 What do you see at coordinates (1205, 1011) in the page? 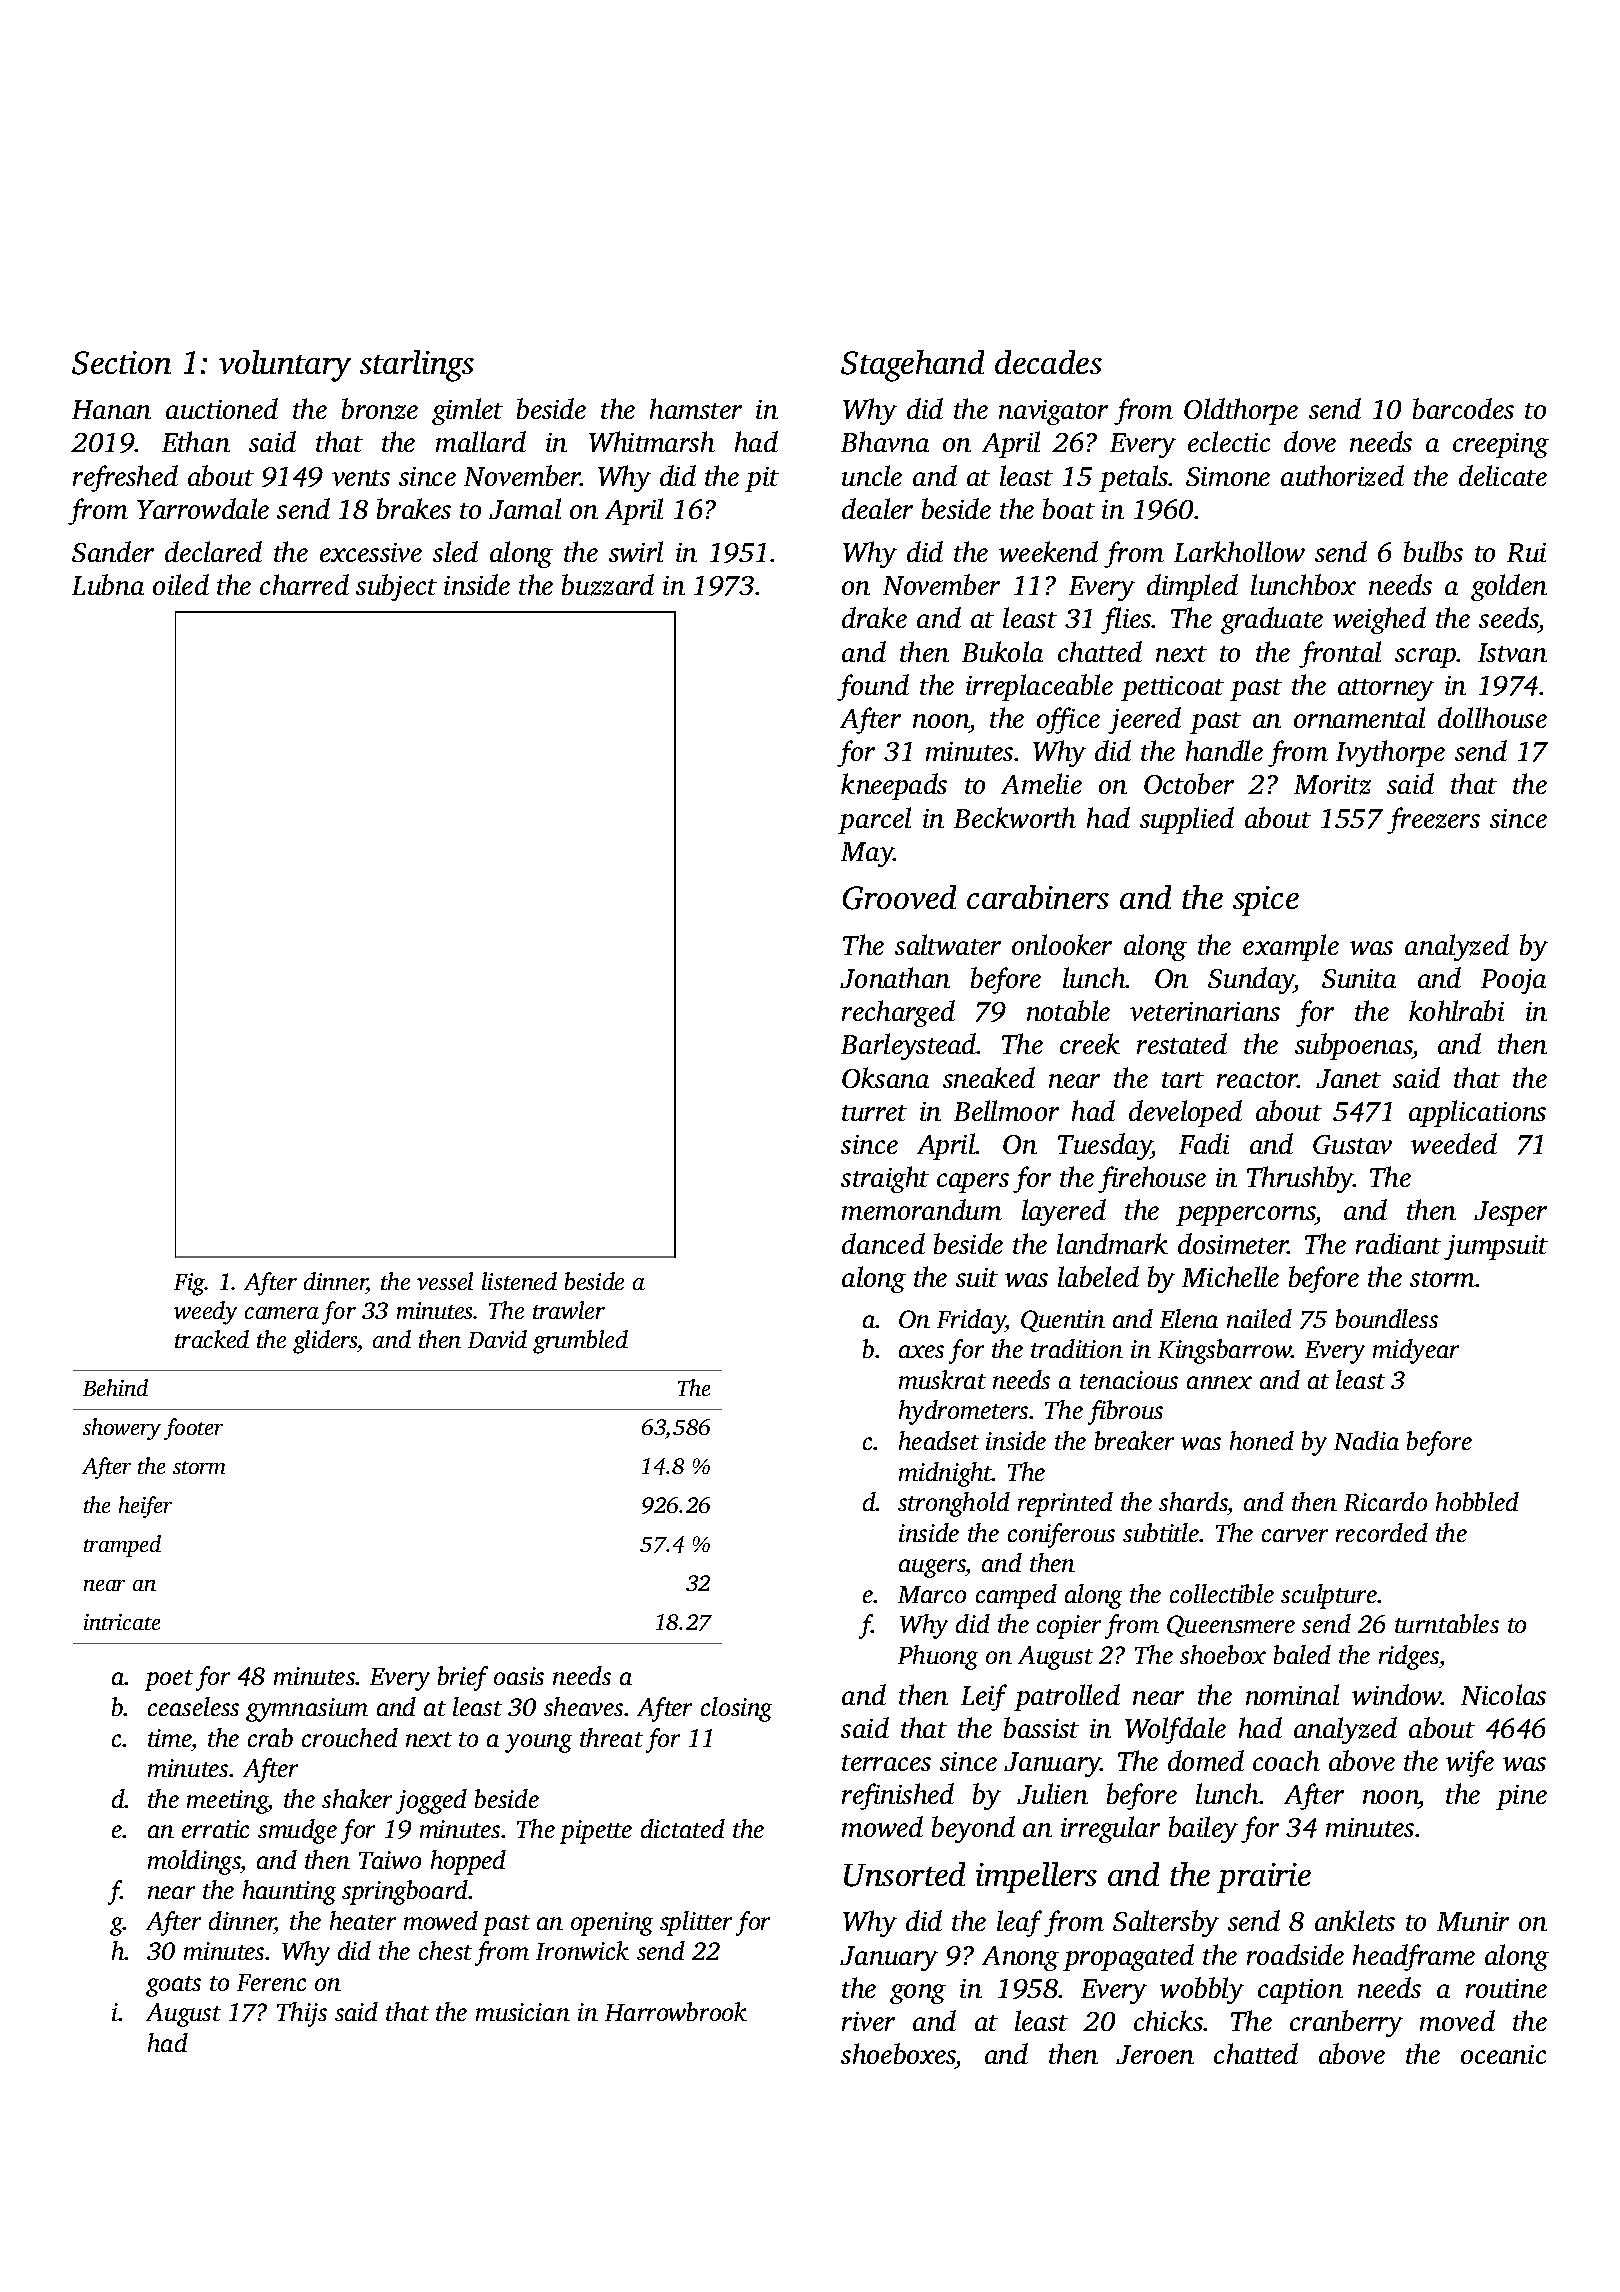
I see `veterinarians` at bounding box center [1205, 1011].
